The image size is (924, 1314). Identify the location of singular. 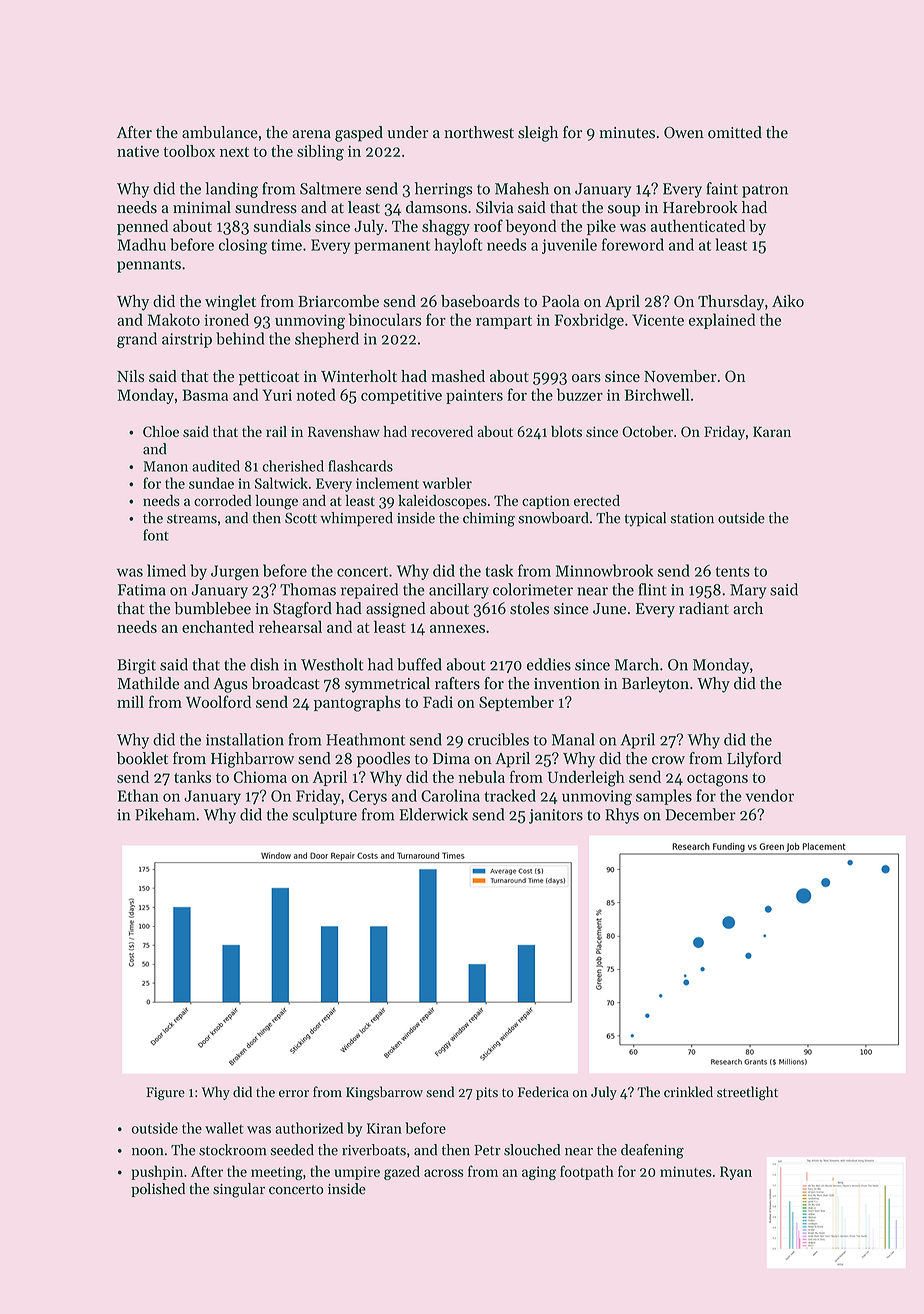
(239, 1190).
